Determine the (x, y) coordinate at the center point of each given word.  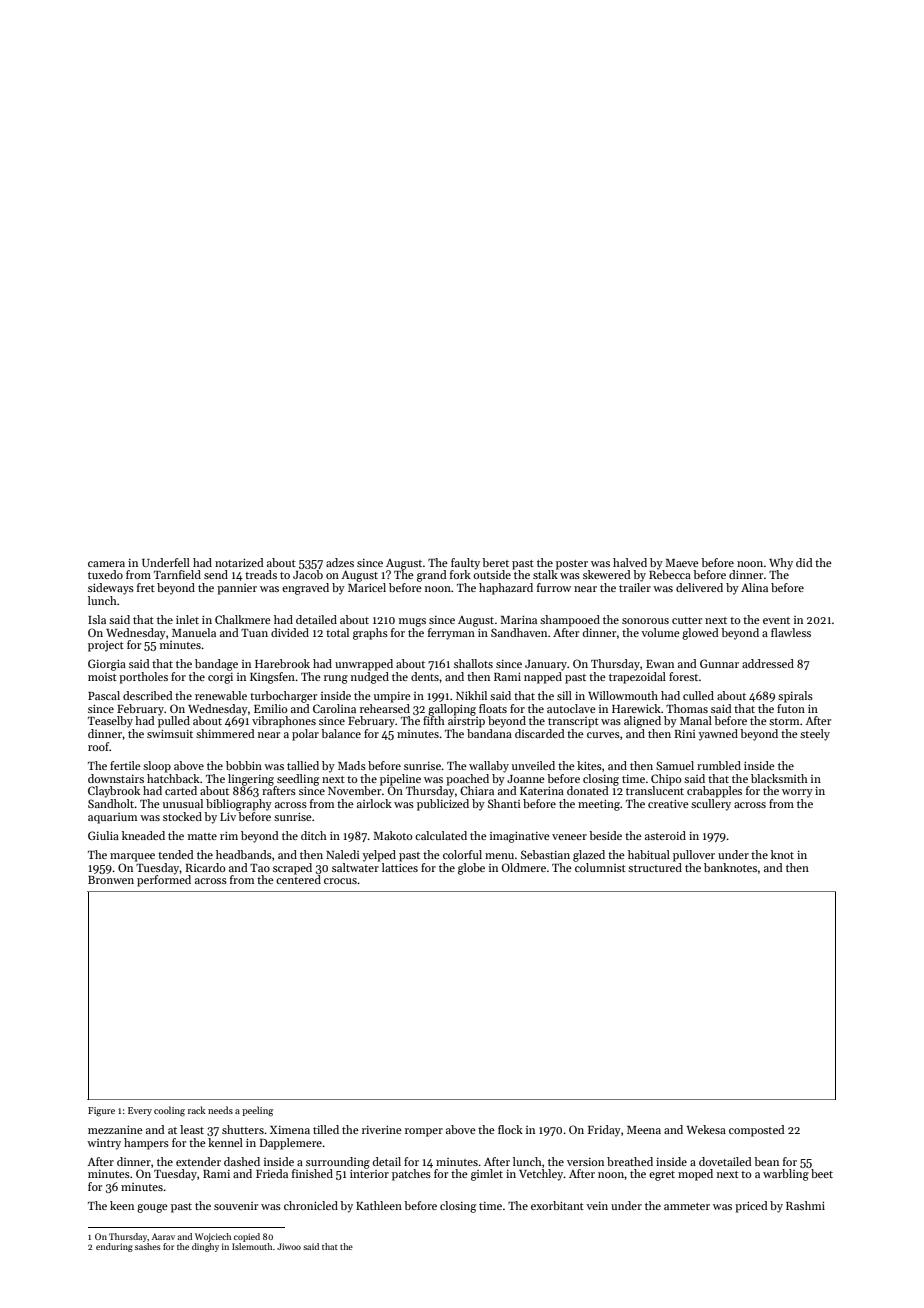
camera (106, 564)
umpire (392, 697)
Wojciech (213, 1237)
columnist (600, 867)
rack (197, 1110)
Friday (604, 1131)
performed (164, 881)
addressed (768, 663)
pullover (694, 856)
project (106, 646)
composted (757, 1131)
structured (655, 867)
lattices (400, 867)
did (804, 562)
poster (572, 565)
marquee (132, 857)
